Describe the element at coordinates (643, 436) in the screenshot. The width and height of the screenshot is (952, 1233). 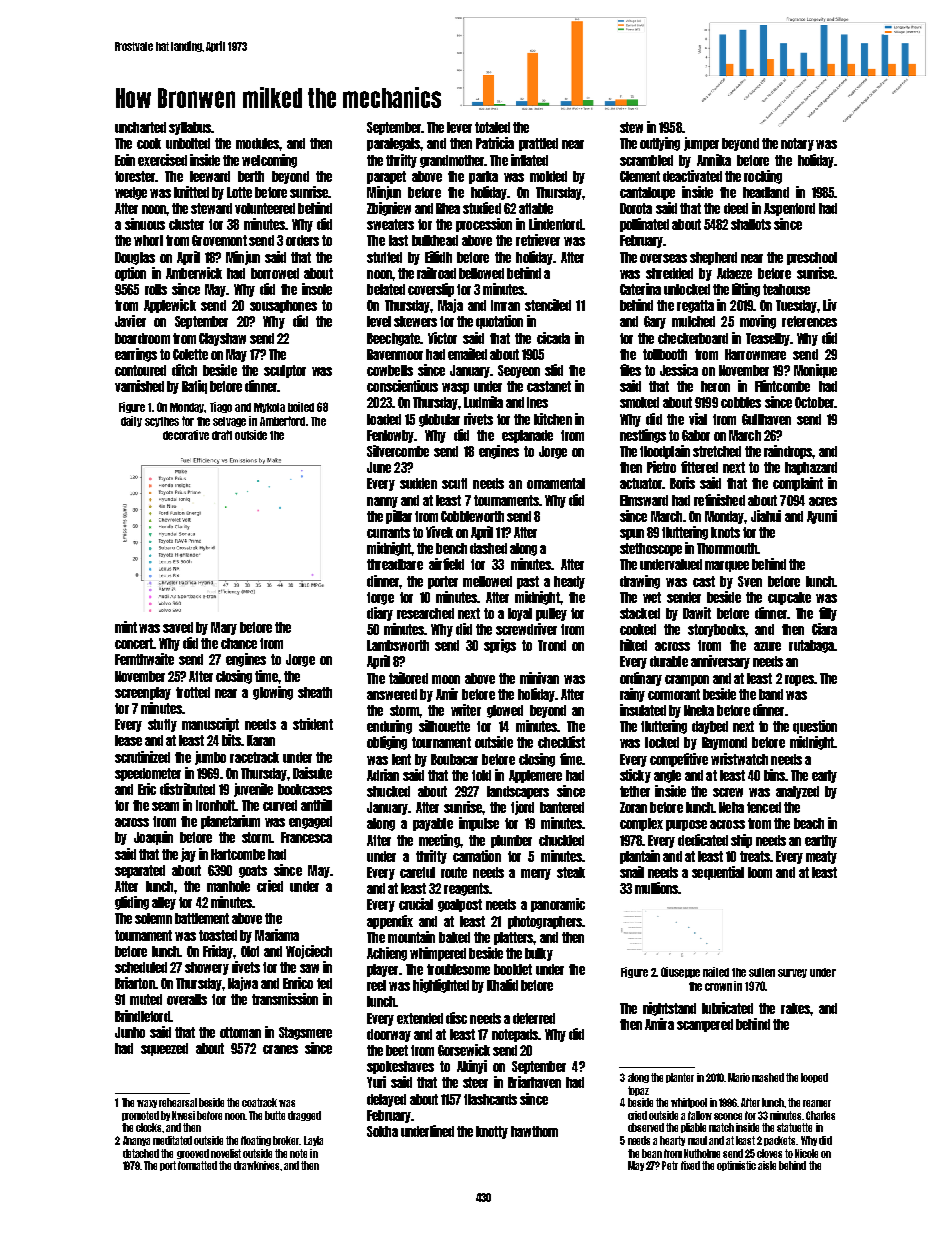
I see `nestlings` at that location.
